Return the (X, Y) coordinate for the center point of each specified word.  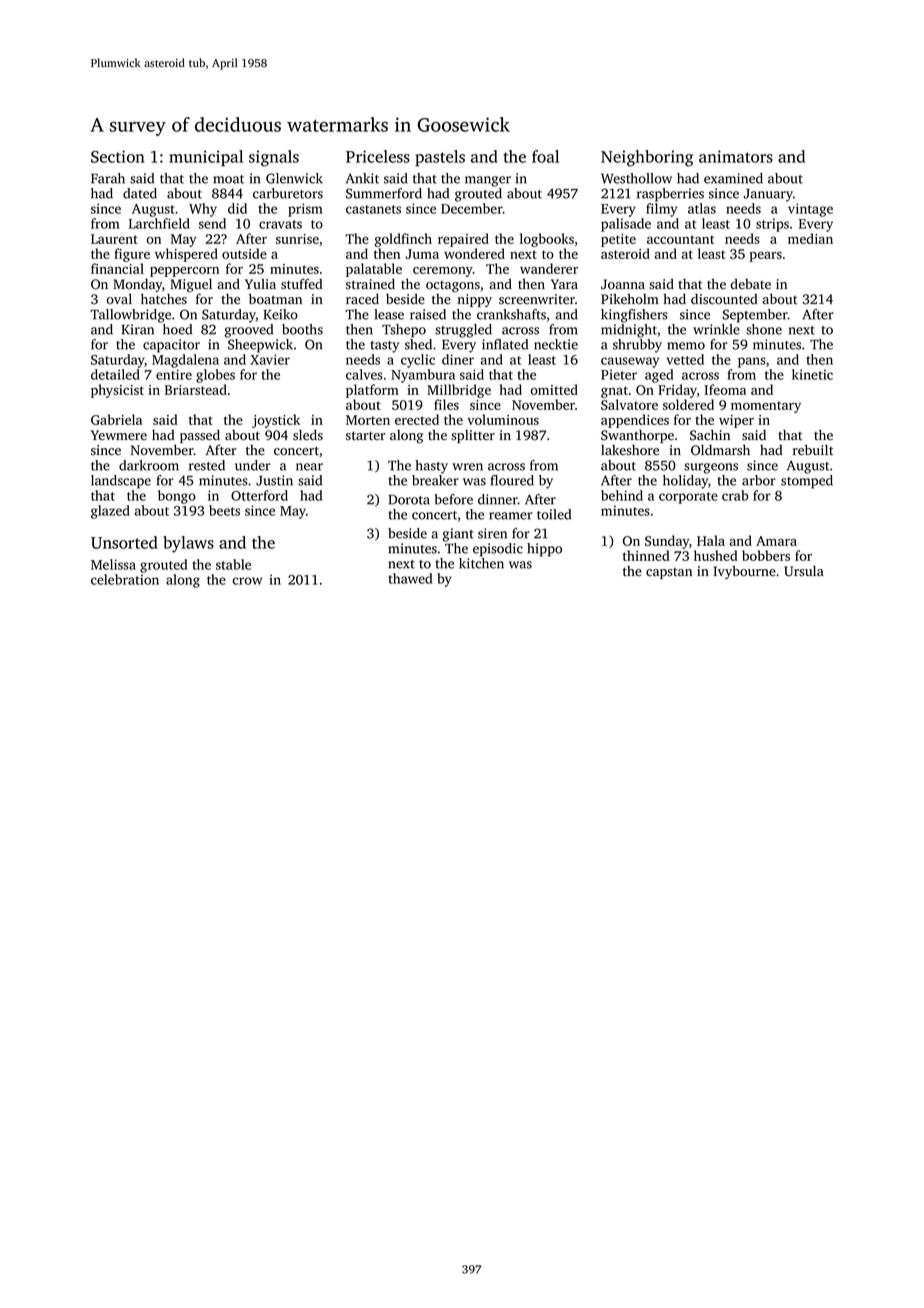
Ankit (362, 178)
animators (736, 156)
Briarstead (196, 389)
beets (224, 510)
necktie (556, 344)
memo (686, 346)
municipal (206, 158)
